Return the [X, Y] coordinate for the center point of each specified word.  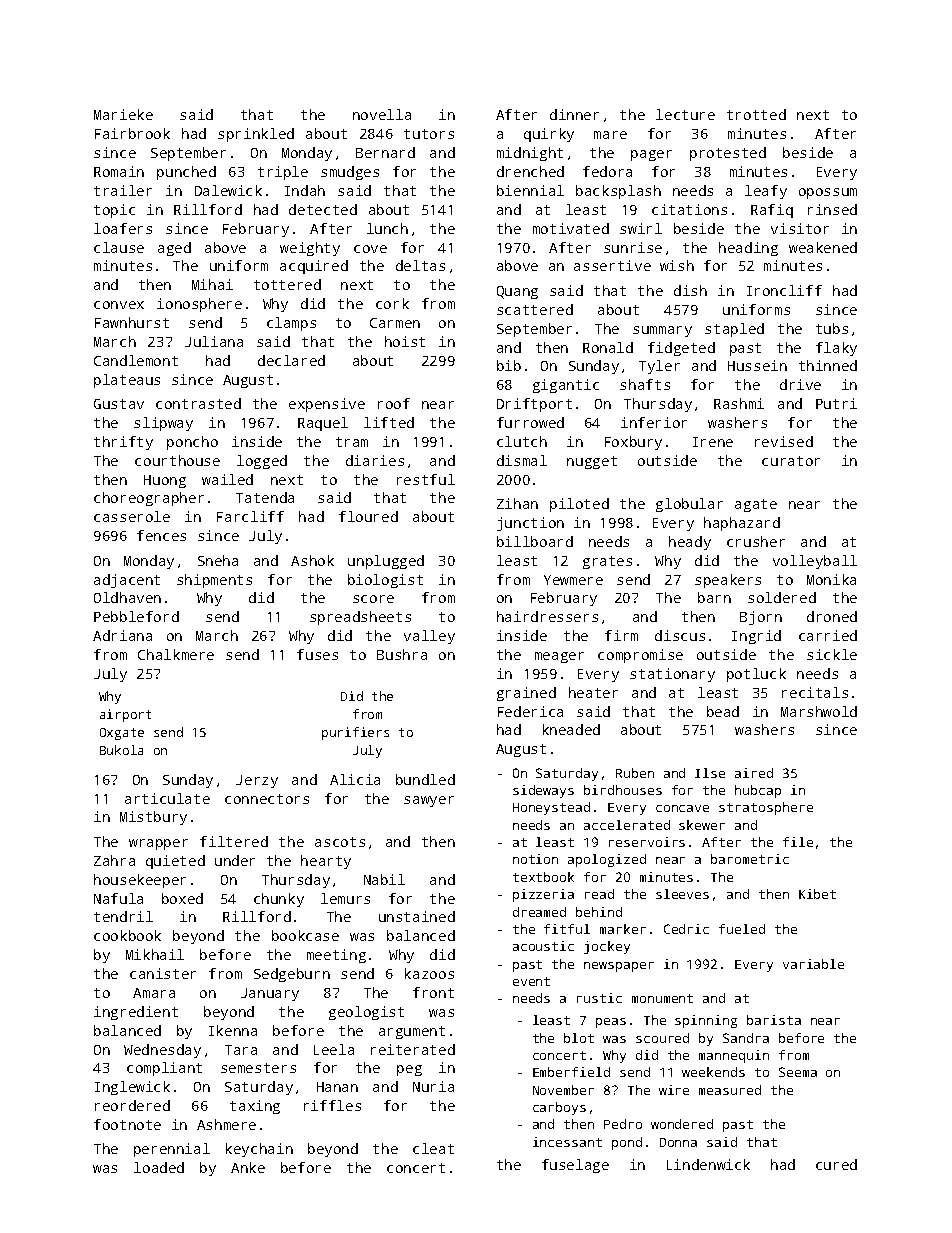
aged [174, 249]
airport [125, 715]
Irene [713, 442]
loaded [159, 1167]
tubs [832, 328]
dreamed [539, 912]
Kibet [817, 894]
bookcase [305, 935]
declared [291, 360]
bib [509, 365]
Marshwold [819, 711]
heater [593, 692]
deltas [420, 265]
